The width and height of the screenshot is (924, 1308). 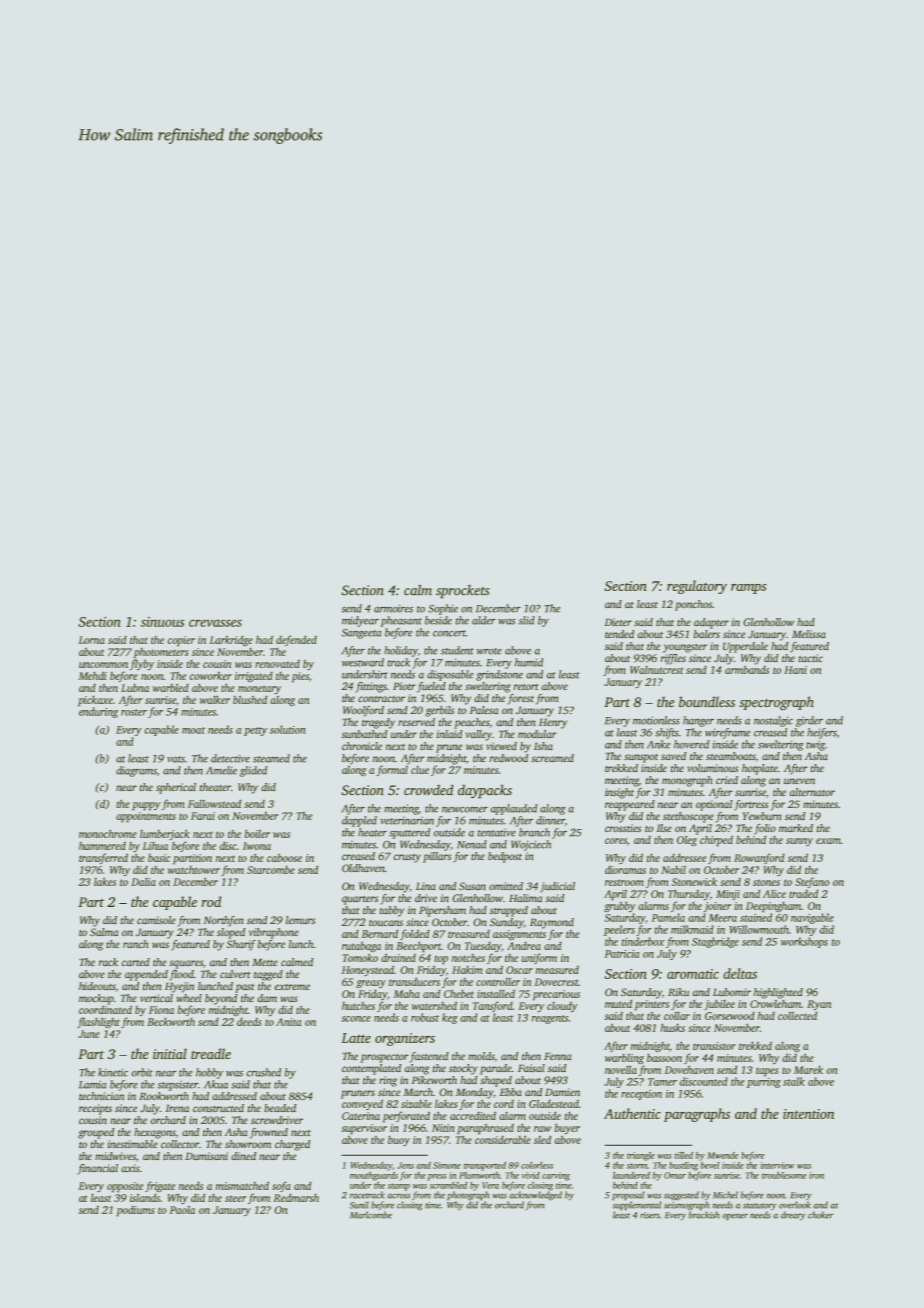 I want to click on sprockets, so click(x=463, y=592).
